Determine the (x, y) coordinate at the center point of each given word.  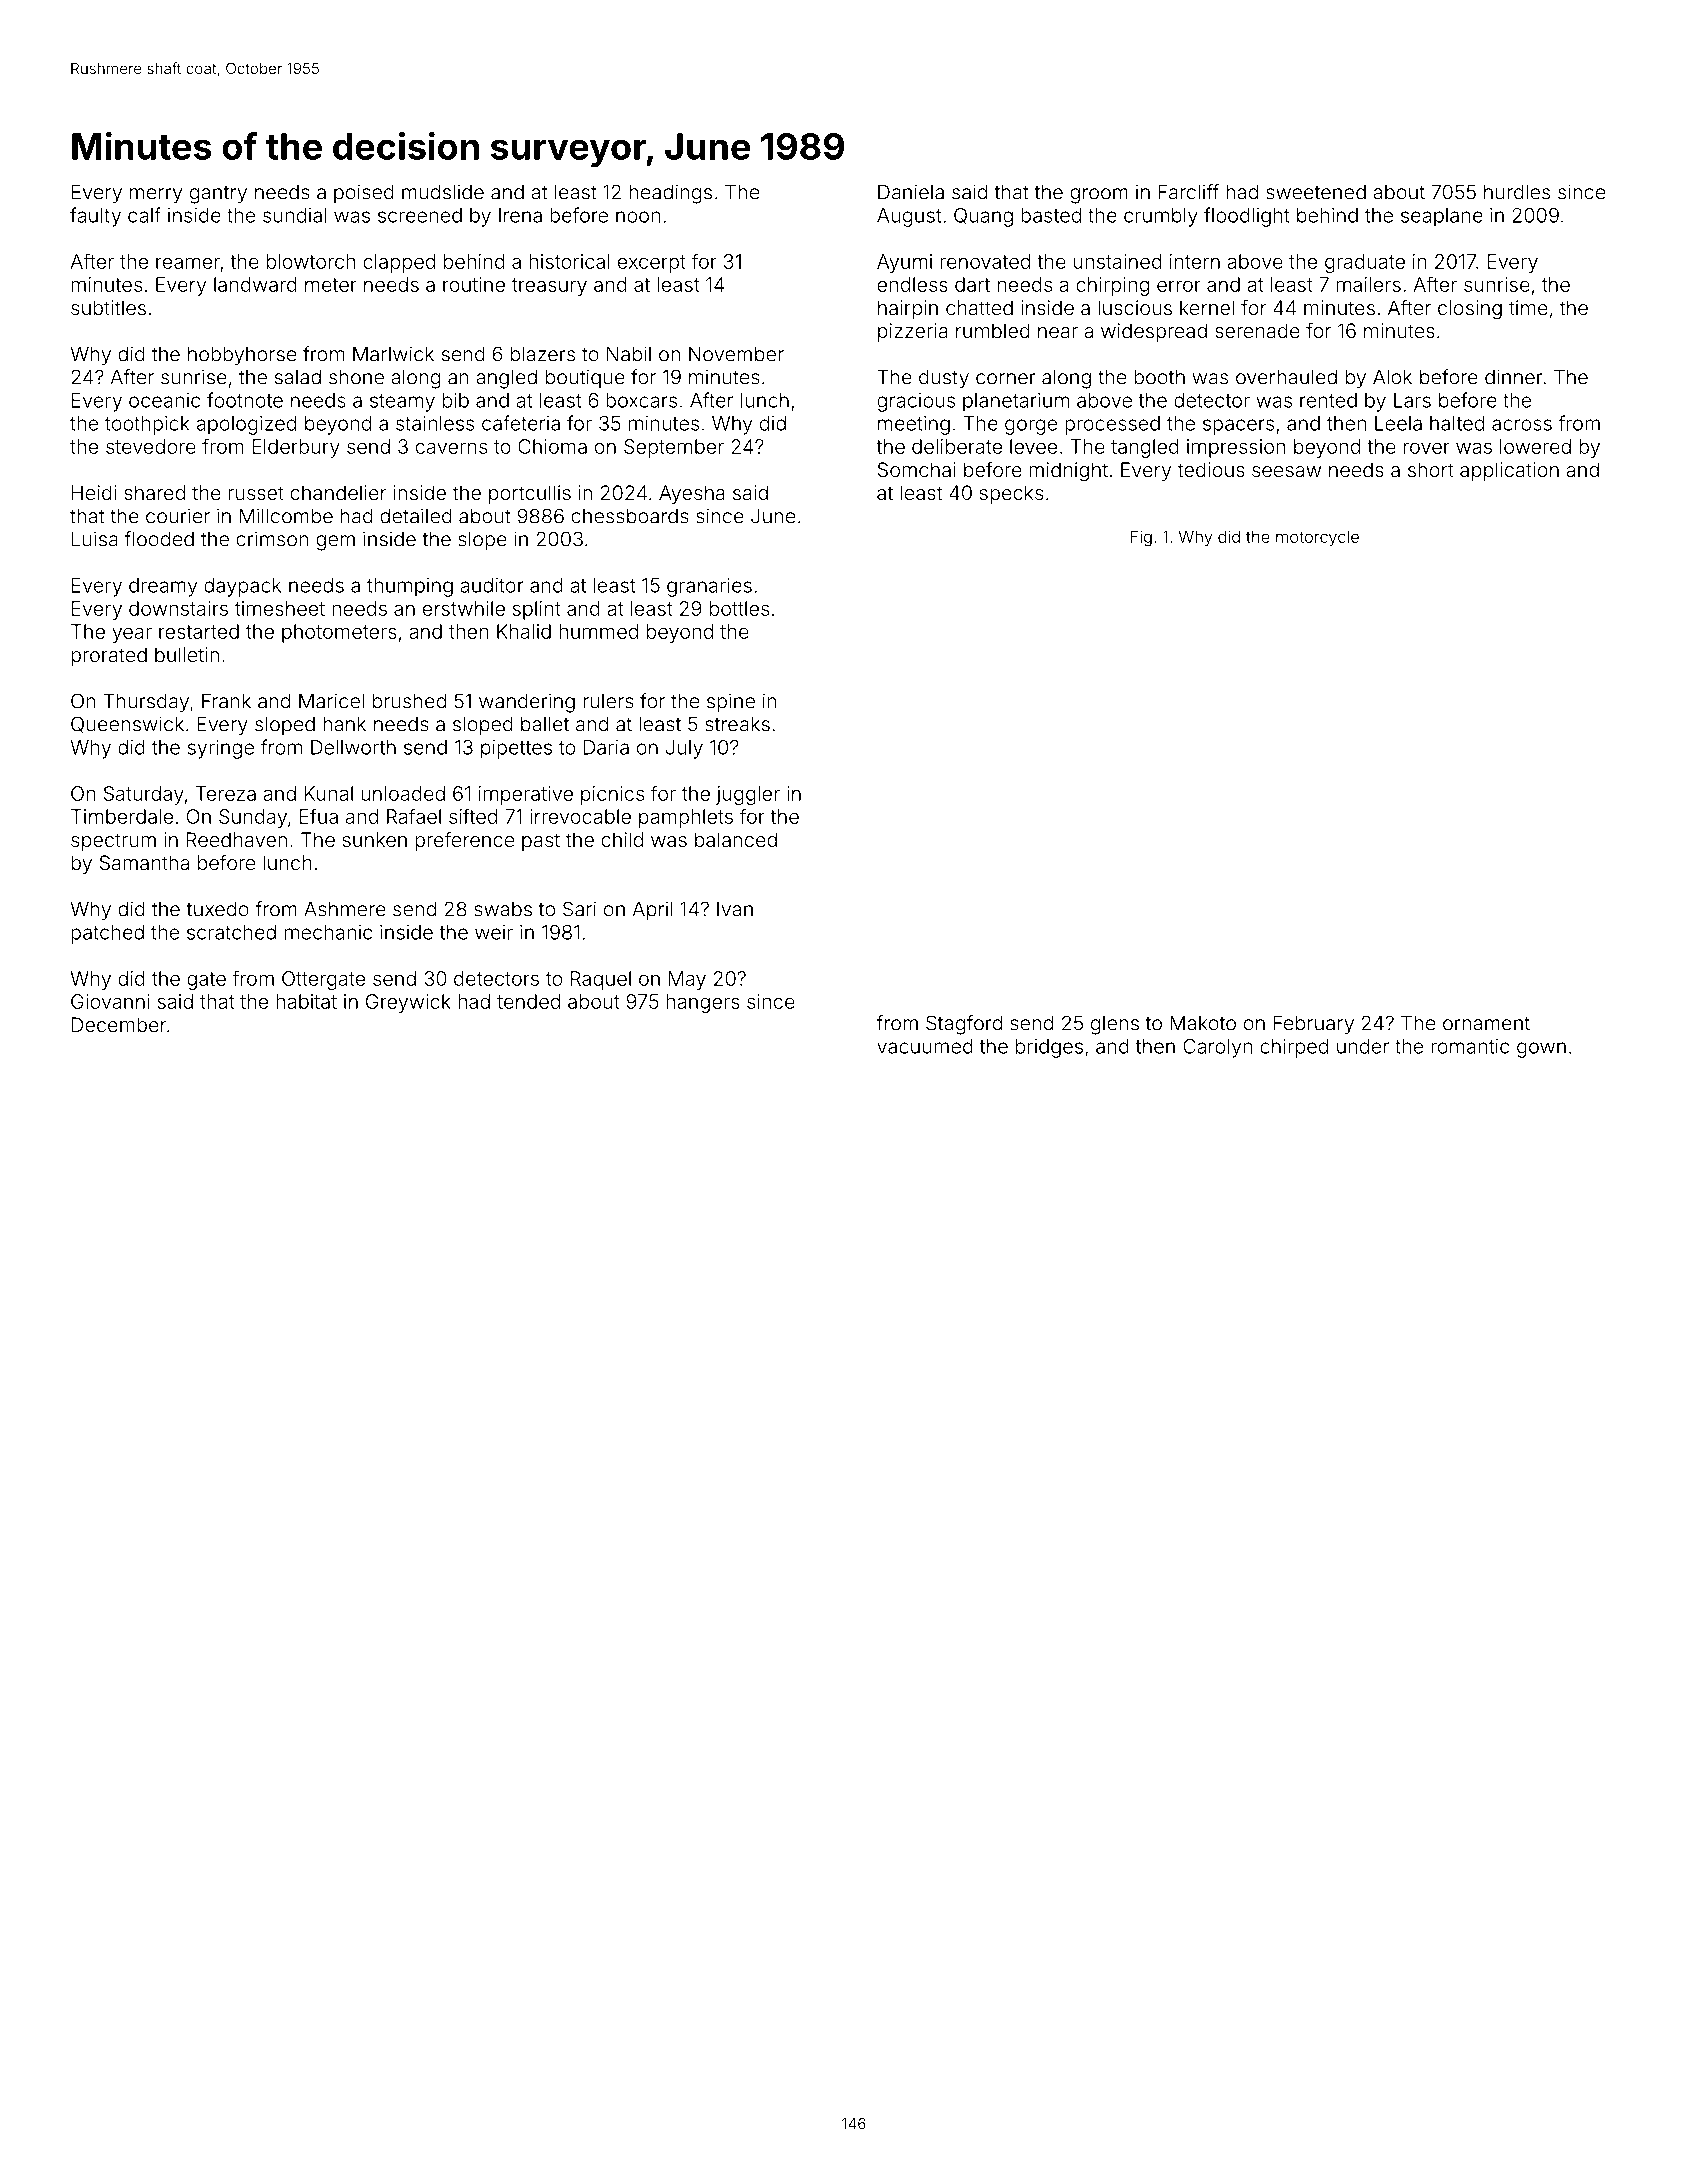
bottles (739, 608)
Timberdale (122, 816)
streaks (737, 724)
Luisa (95, 539)
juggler (748, 795)
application (1509, 471)
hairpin (908, 309)
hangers (703, 1003)
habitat (306, 1001)
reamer (188, 263)
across (1522, 425)
